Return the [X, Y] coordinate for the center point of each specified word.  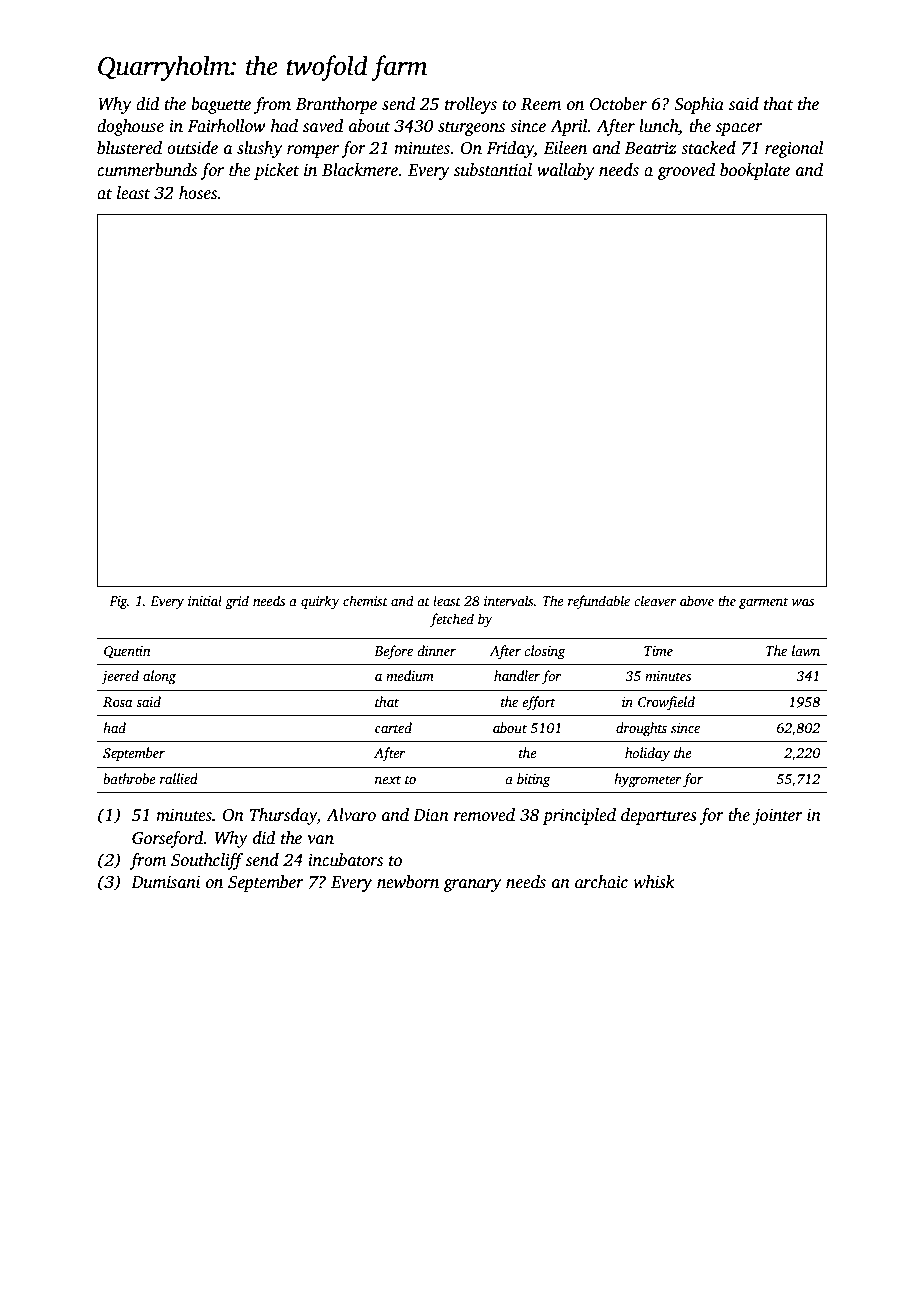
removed [484, 815]
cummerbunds [147, 170]
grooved [686, 171]
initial [205, 600]
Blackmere [360, 170]
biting [533, 780]
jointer [778, 817]
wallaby [565, 171]
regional [794, 149]
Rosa [117, 702]
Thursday [283, 816]
